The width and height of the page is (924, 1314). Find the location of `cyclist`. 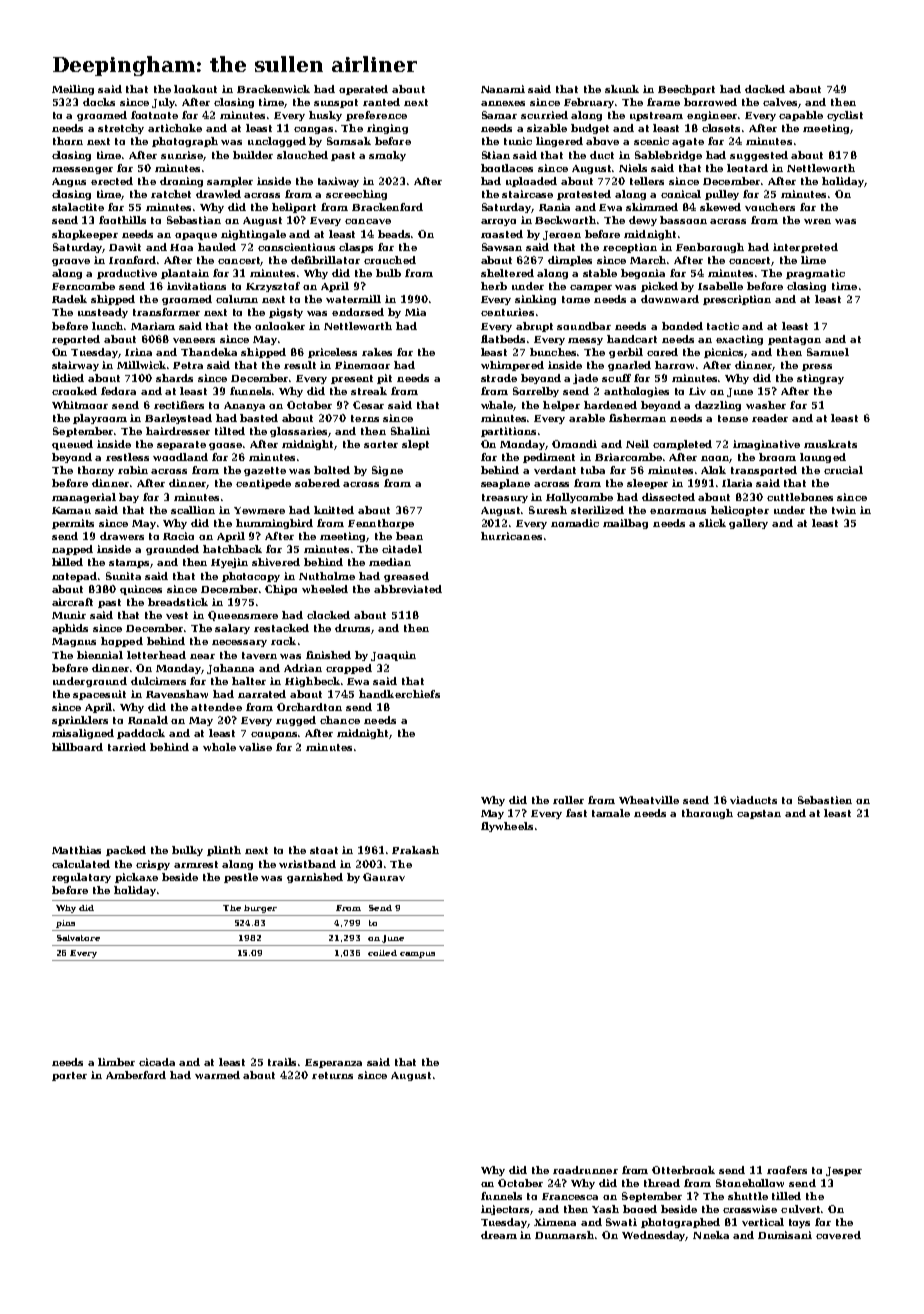

cyclist is located at coordinates (845, 116).
